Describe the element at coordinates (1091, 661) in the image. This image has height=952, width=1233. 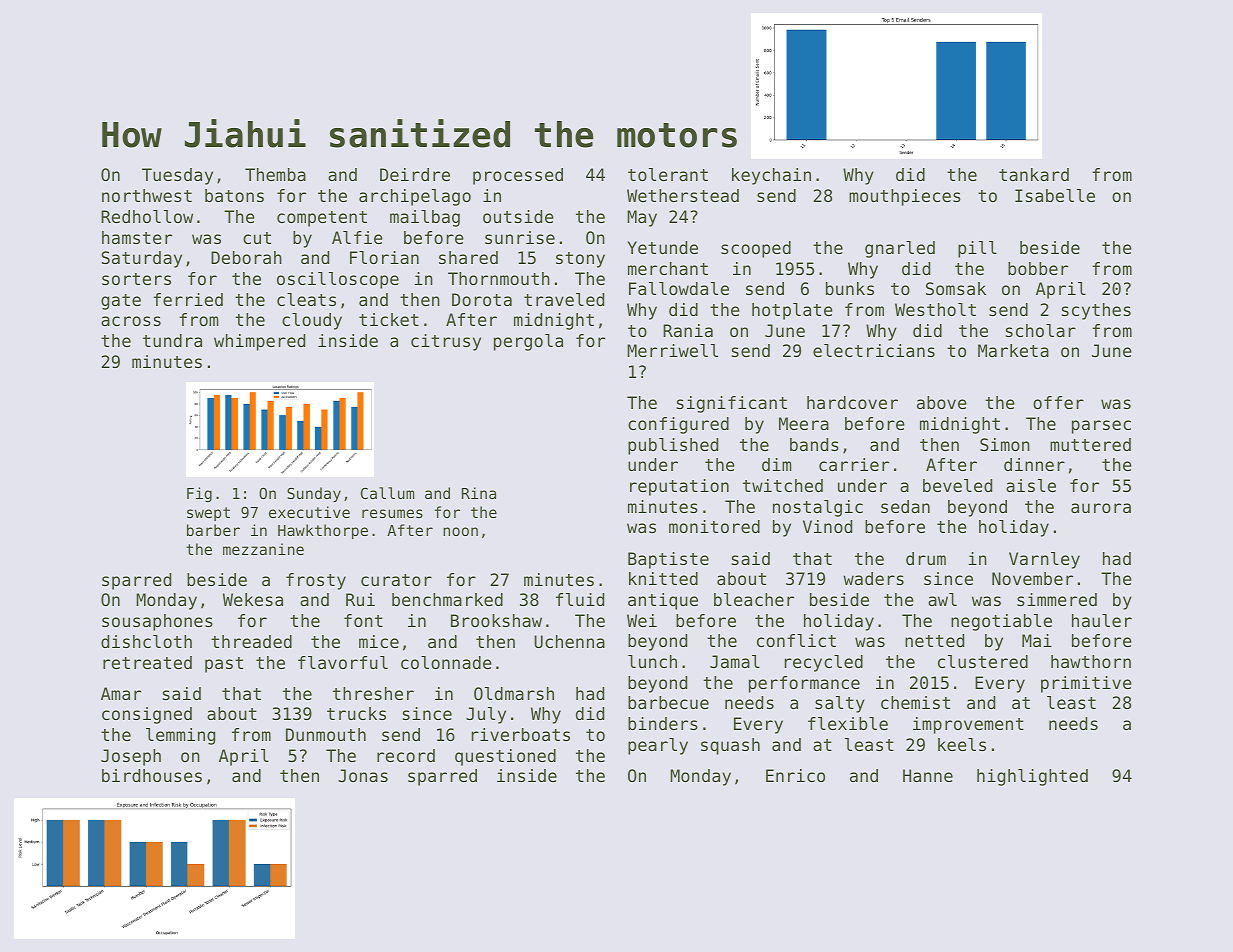
I see `hawthorn` at that location.
